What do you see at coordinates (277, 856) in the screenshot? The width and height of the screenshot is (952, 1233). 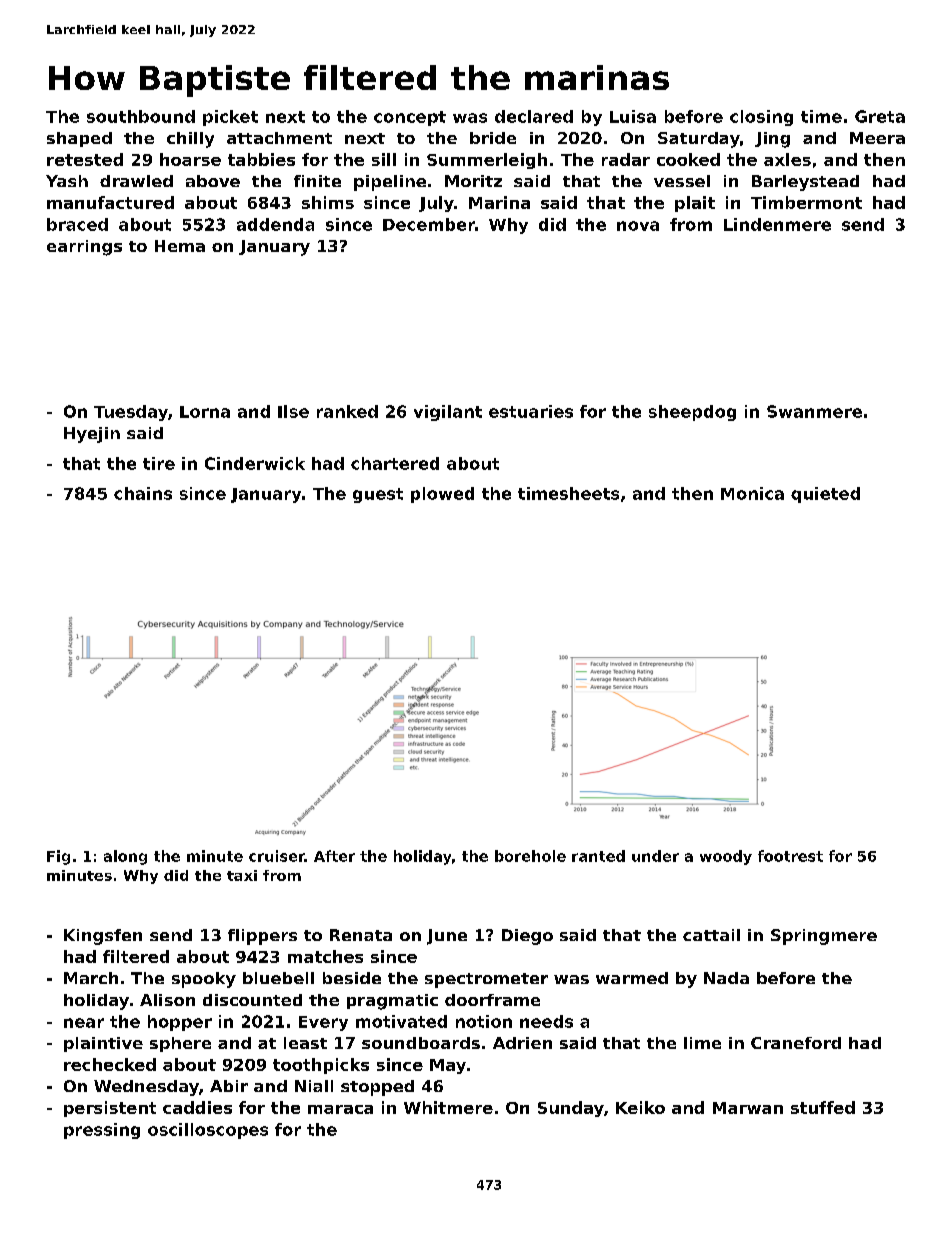 I see `cruiser` at bounding box center [277, 856].
